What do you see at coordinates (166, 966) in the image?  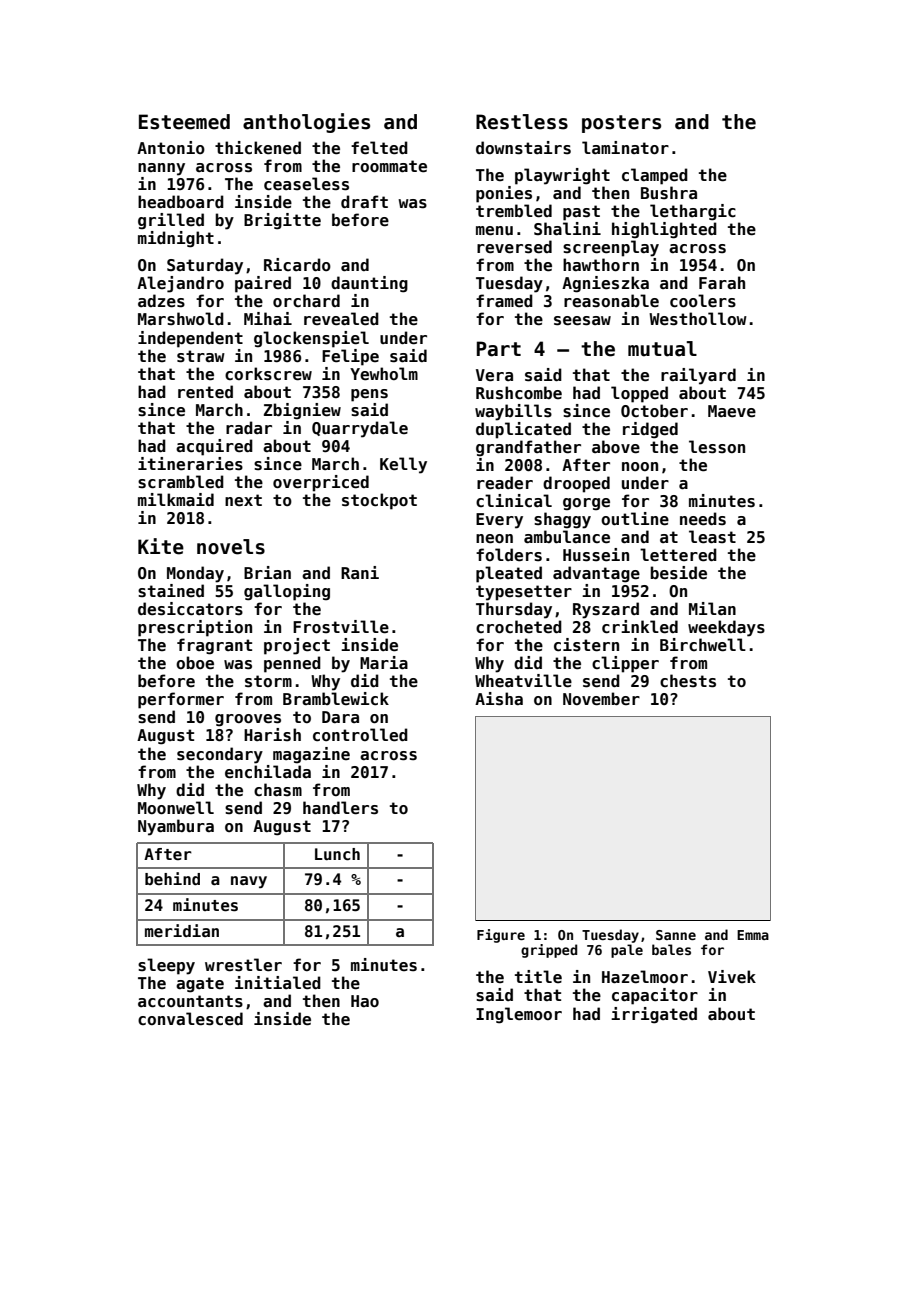 I see `sleepy` at bounding box center [166, 966].
